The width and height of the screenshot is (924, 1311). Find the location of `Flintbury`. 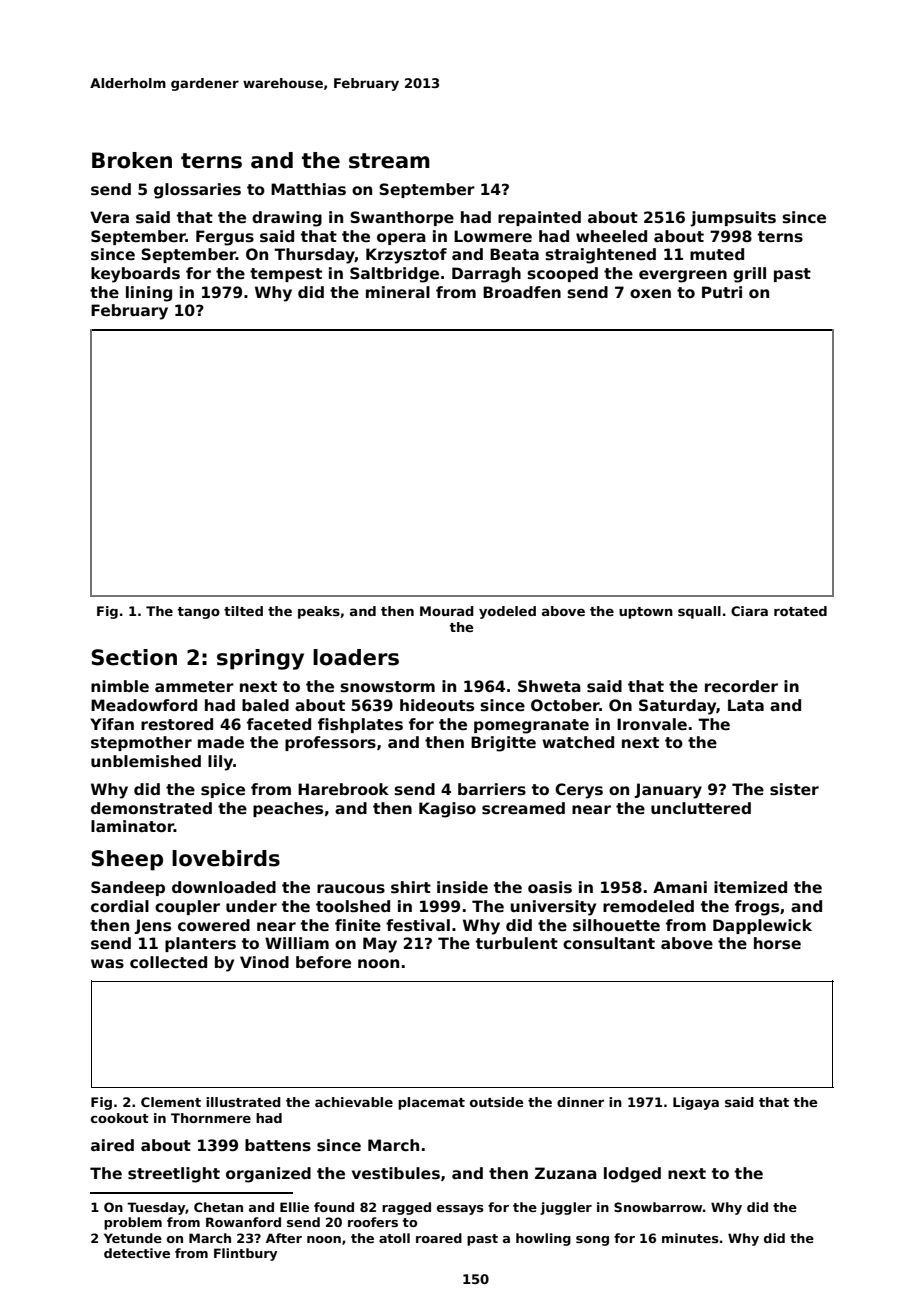

Flintbury is located at coordinates (245, 1254).
